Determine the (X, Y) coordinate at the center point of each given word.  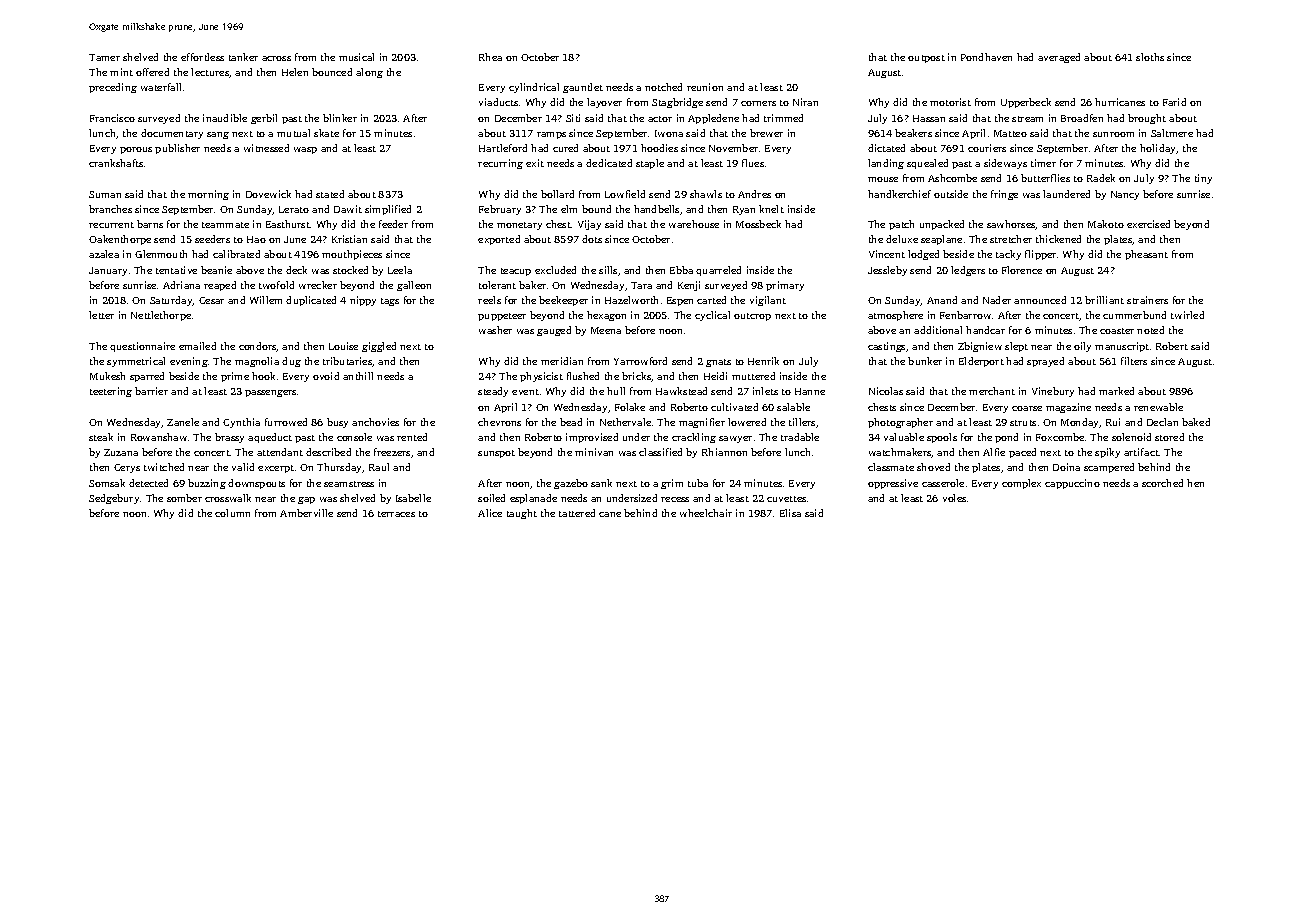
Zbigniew (980, 347)
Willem (266, 300)
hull (616, 391)
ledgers (968, 271)
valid (243, 467)
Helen (295, 72)
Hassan (929, 118)
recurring (500, 164)
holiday (1158, 149)
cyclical (712, 316)
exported (499, 240)
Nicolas (886, 391)
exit (535, 163)
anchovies (375, 422)
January (108, 271)
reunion (705, 87)
